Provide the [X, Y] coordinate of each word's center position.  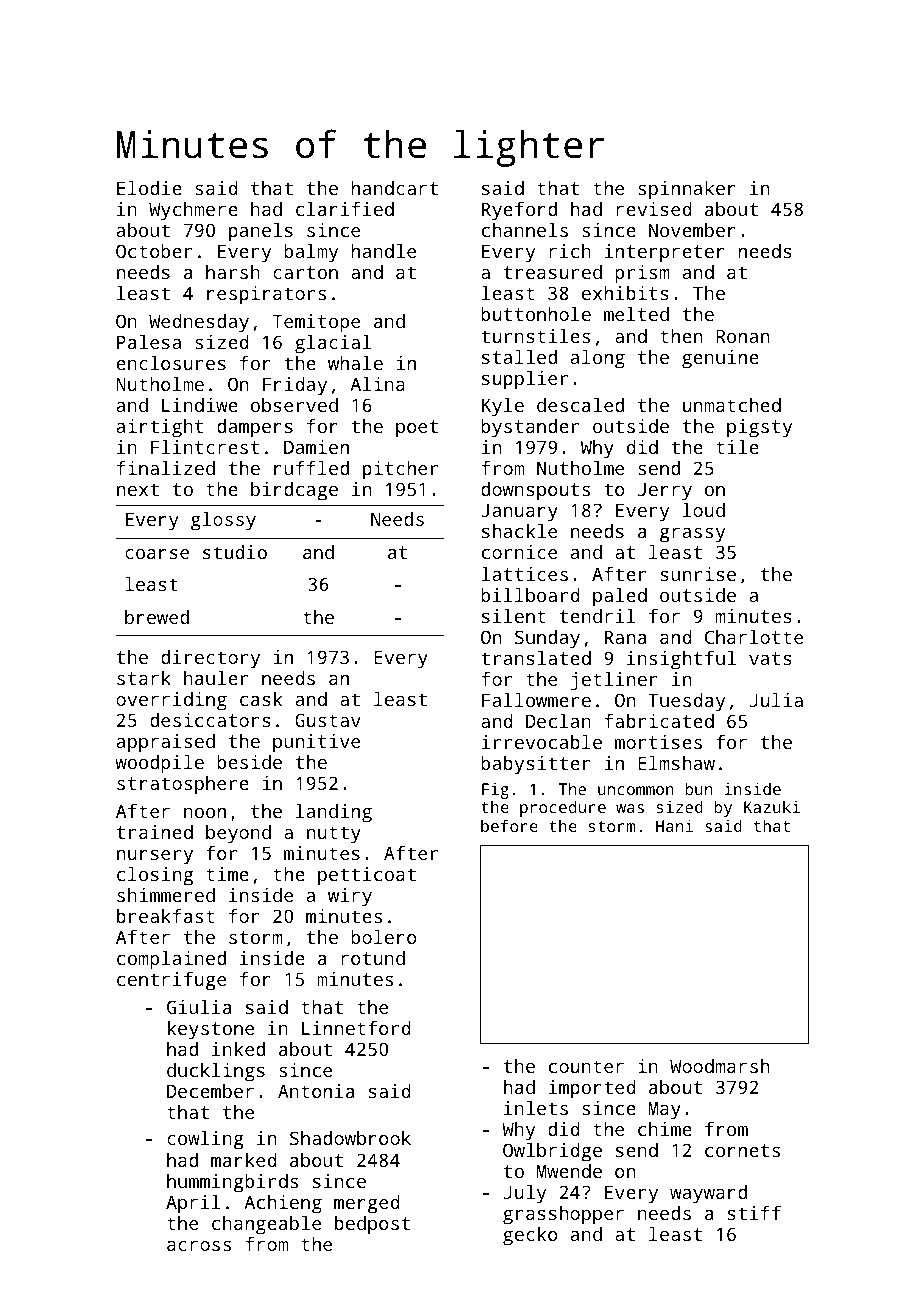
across [199, 1246]
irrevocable [542, 742]
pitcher [400, 470]
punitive [316, 743]
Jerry [665, 491]
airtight [160, 428]
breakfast [166, 916]
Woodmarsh [719, 1066]
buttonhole [536, 314]
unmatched [732, 405]
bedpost [372, 1225]
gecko [530, 1236]
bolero [384, 937]
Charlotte [754, 637]
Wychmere [193, 211]
